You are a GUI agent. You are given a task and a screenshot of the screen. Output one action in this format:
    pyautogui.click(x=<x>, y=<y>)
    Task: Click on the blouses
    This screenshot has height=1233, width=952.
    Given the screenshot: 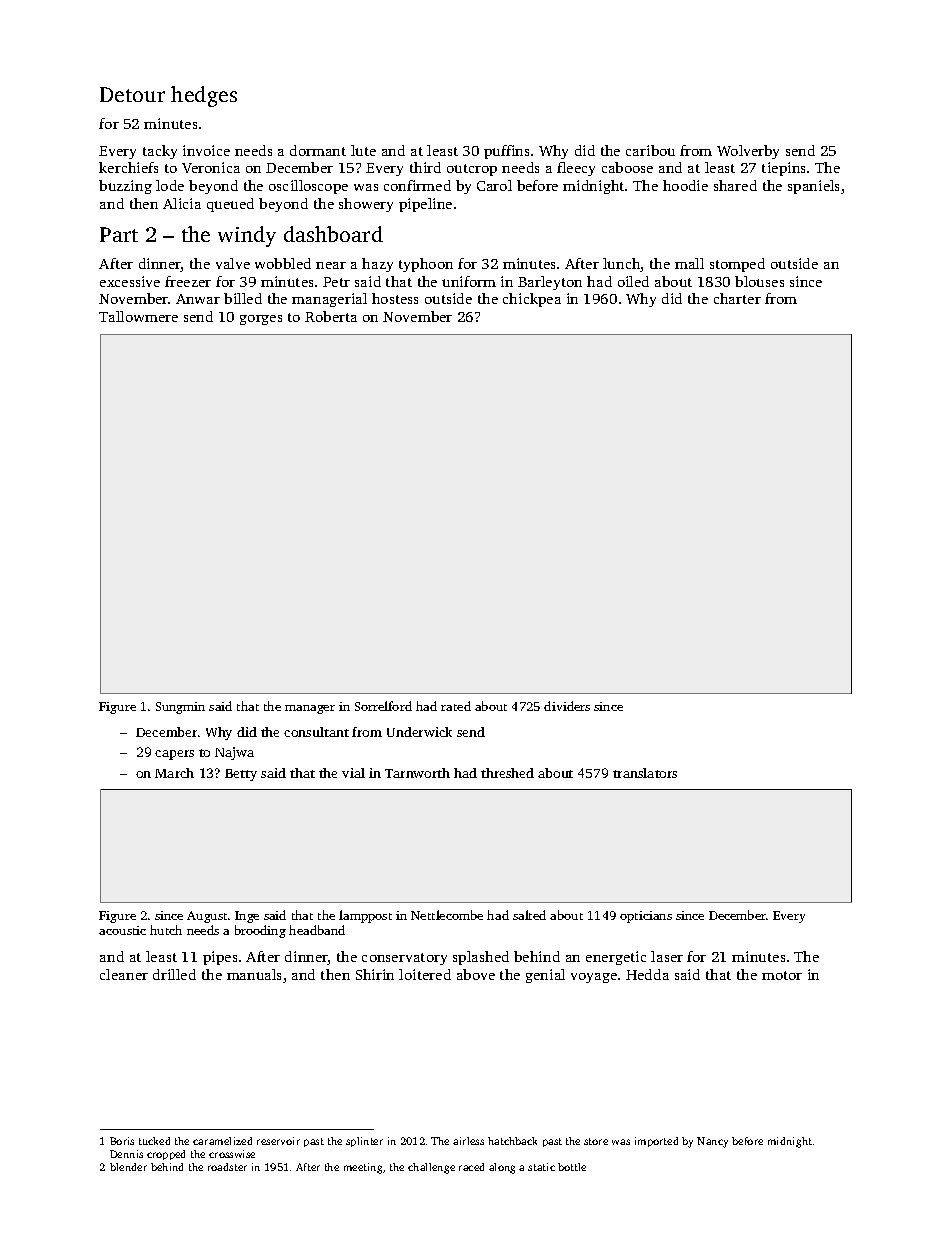 What is the action you would take?
    pyautogui.click(x=759, y=281)
